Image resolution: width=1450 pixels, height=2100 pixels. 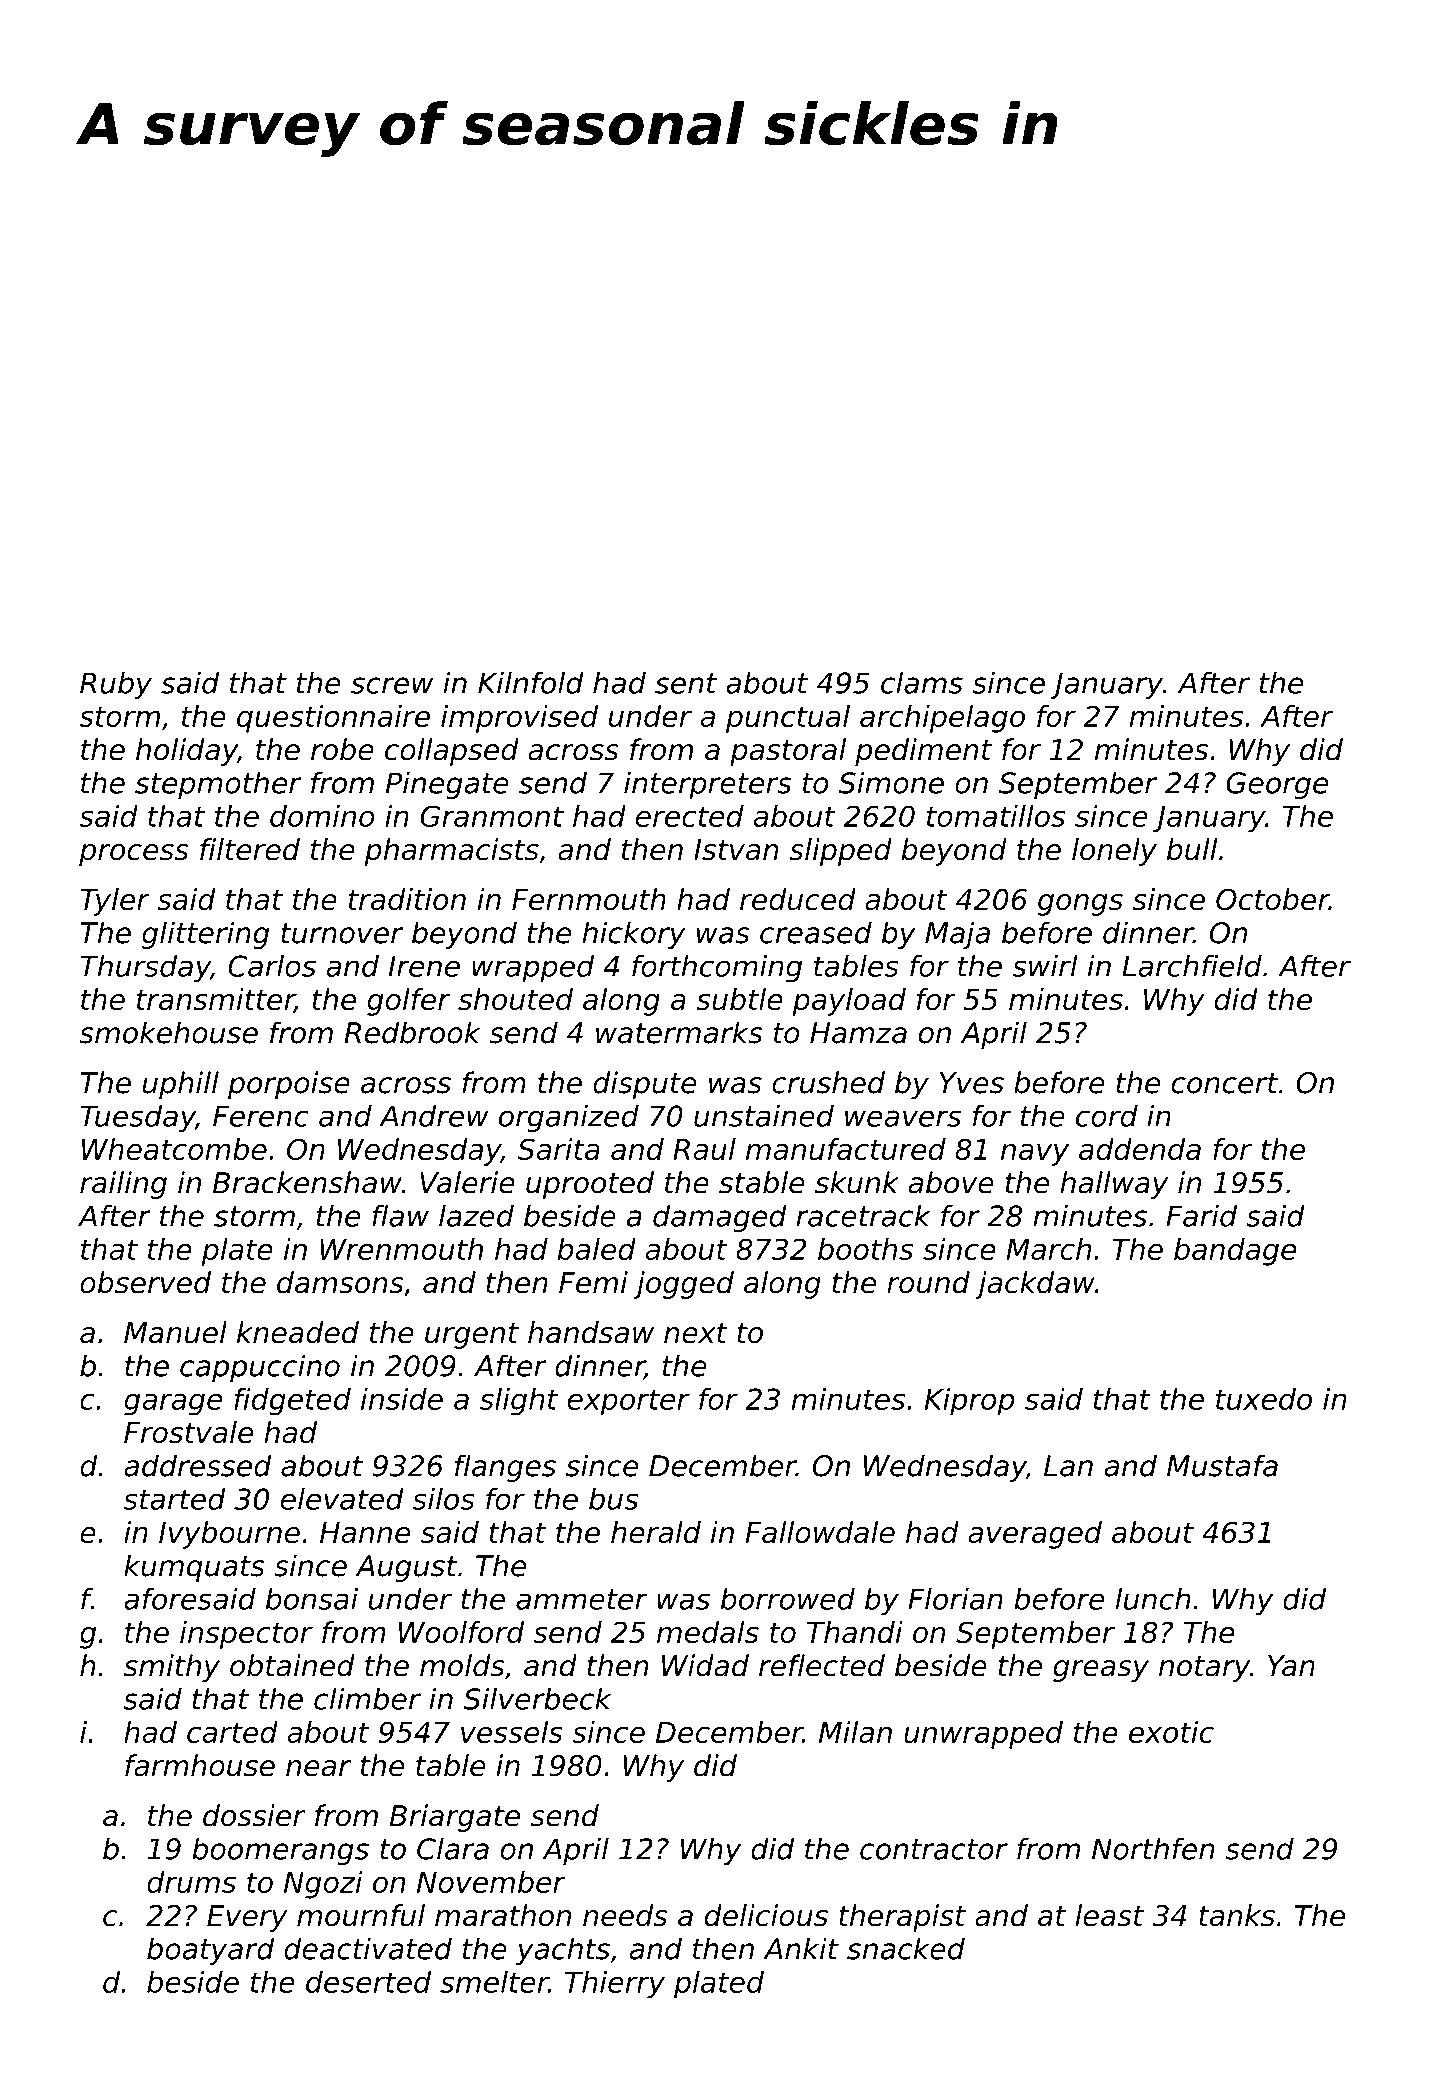 I want to click on pastoral, so click(x=788, y=752).
